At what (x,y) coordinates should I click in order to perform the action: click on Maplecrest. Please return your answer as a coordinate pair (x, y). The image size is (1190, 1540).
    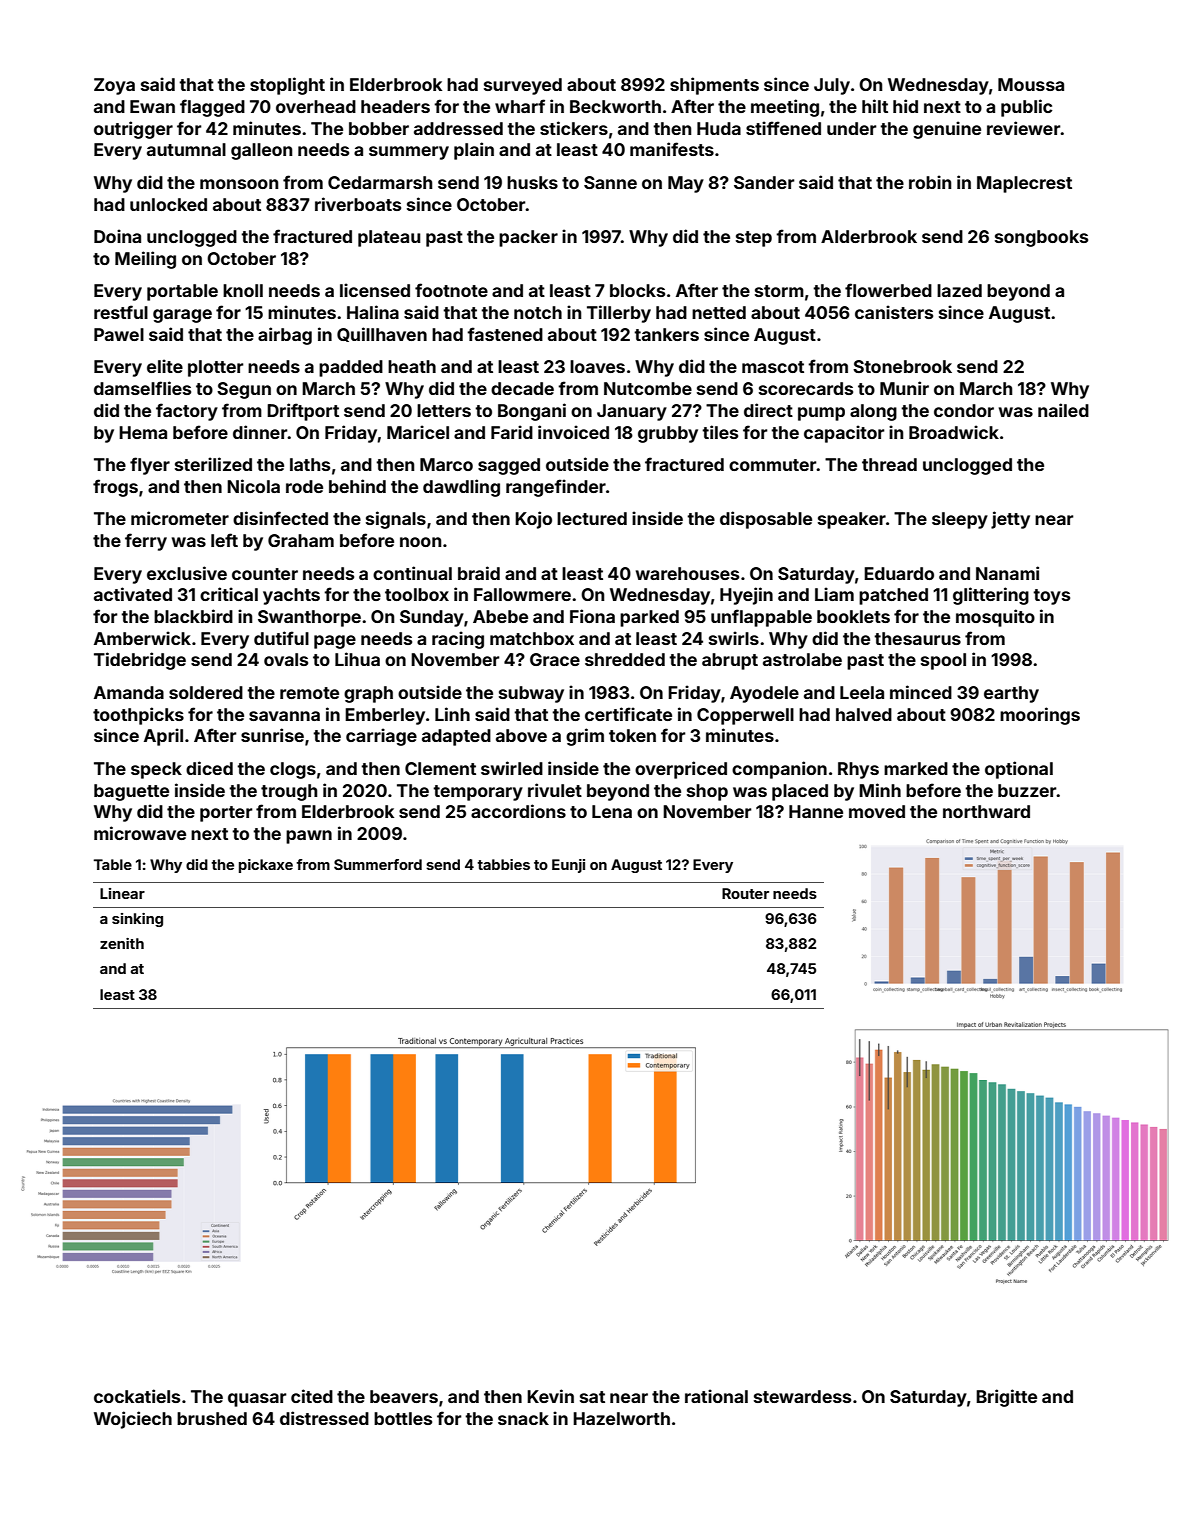
    Looking at the image, I should click on (1024, 184).
